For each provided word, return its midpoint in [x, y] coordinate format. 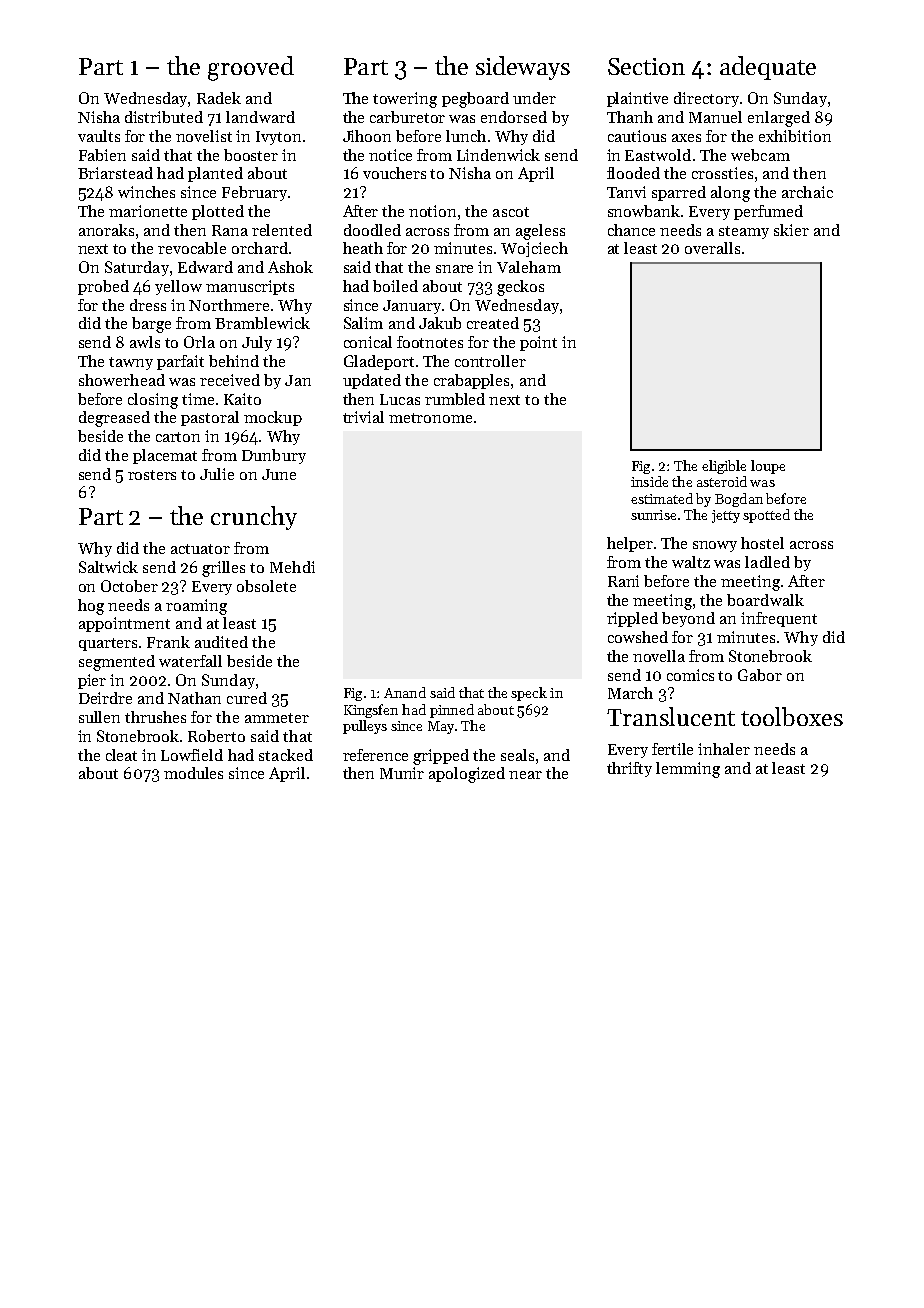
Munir [402, 773]
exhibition [795, 136]
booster [251, 155]
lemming [688, 770]
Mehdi [292, 567]
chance [631, 230]
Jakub [440, 323]
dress [148, 305]
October [129, 586]
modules [193, 773]
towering [405, 100]
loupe [768, 467]
